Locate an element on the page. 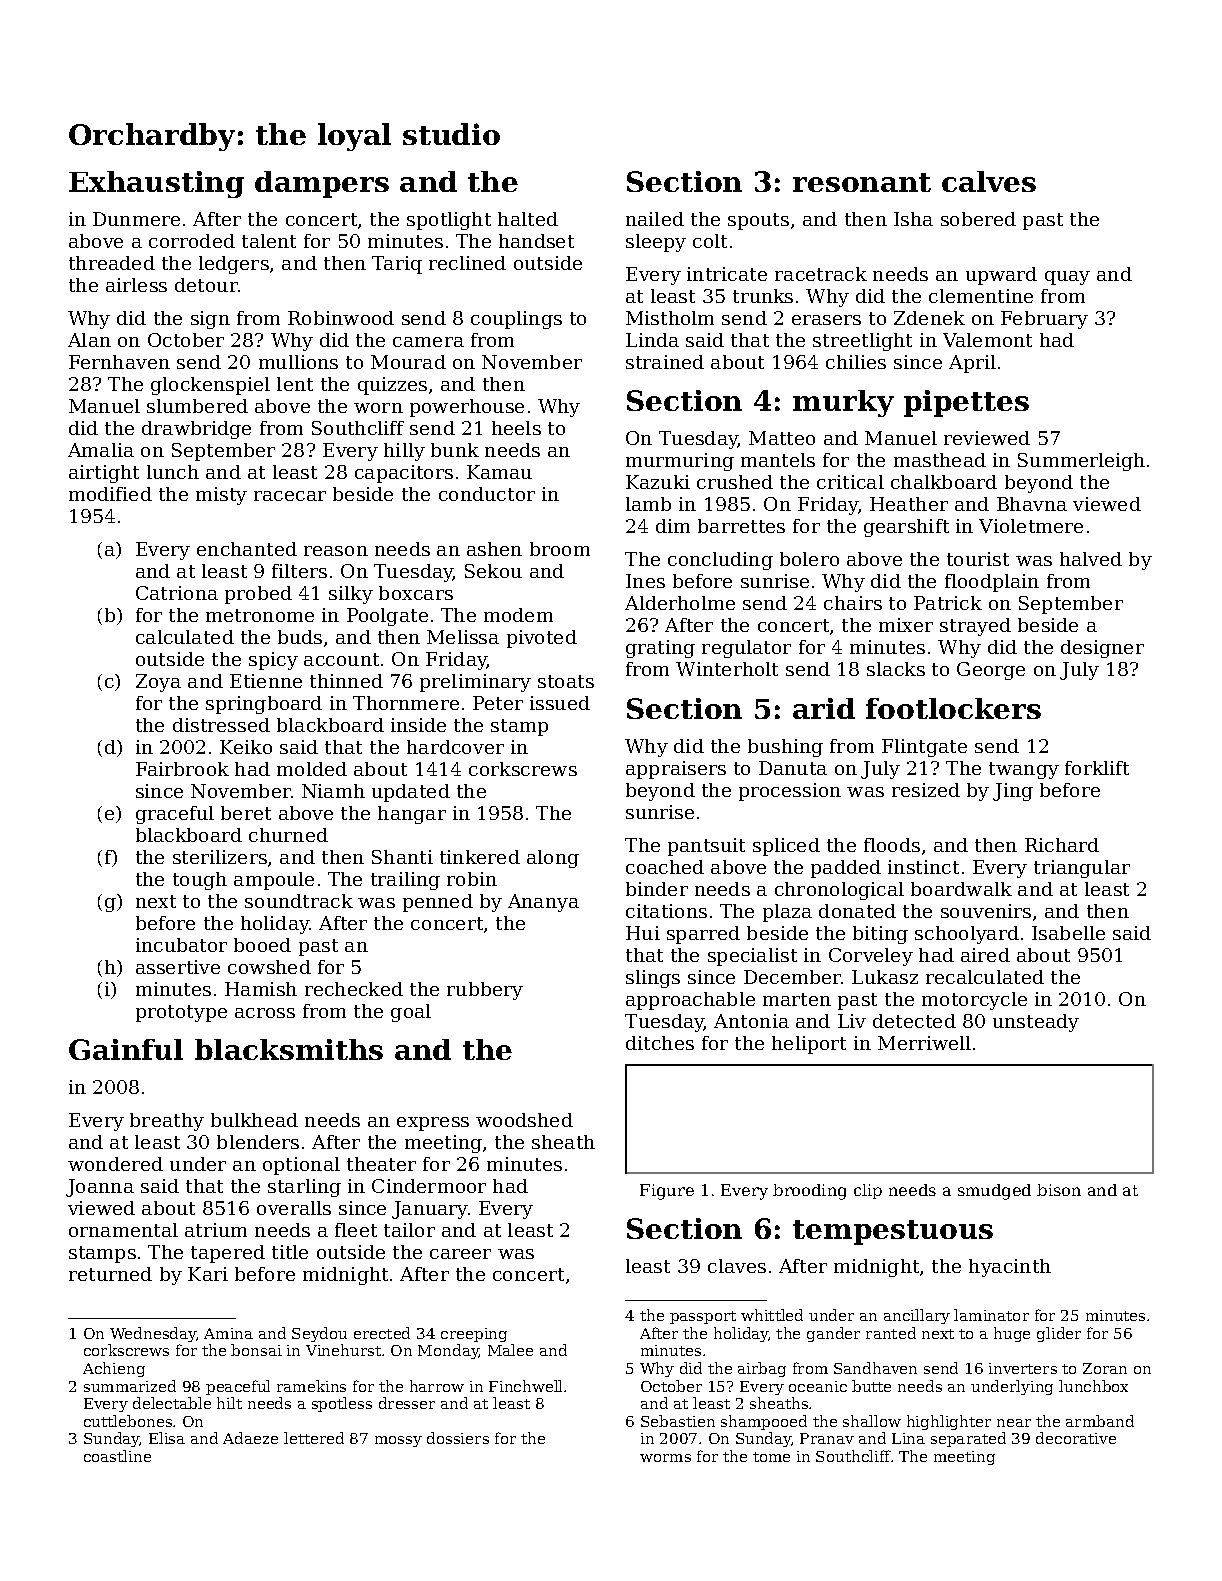 The width and height of the page is (1222, 1581). Zoran is located at coordinates (1105, 1368).
